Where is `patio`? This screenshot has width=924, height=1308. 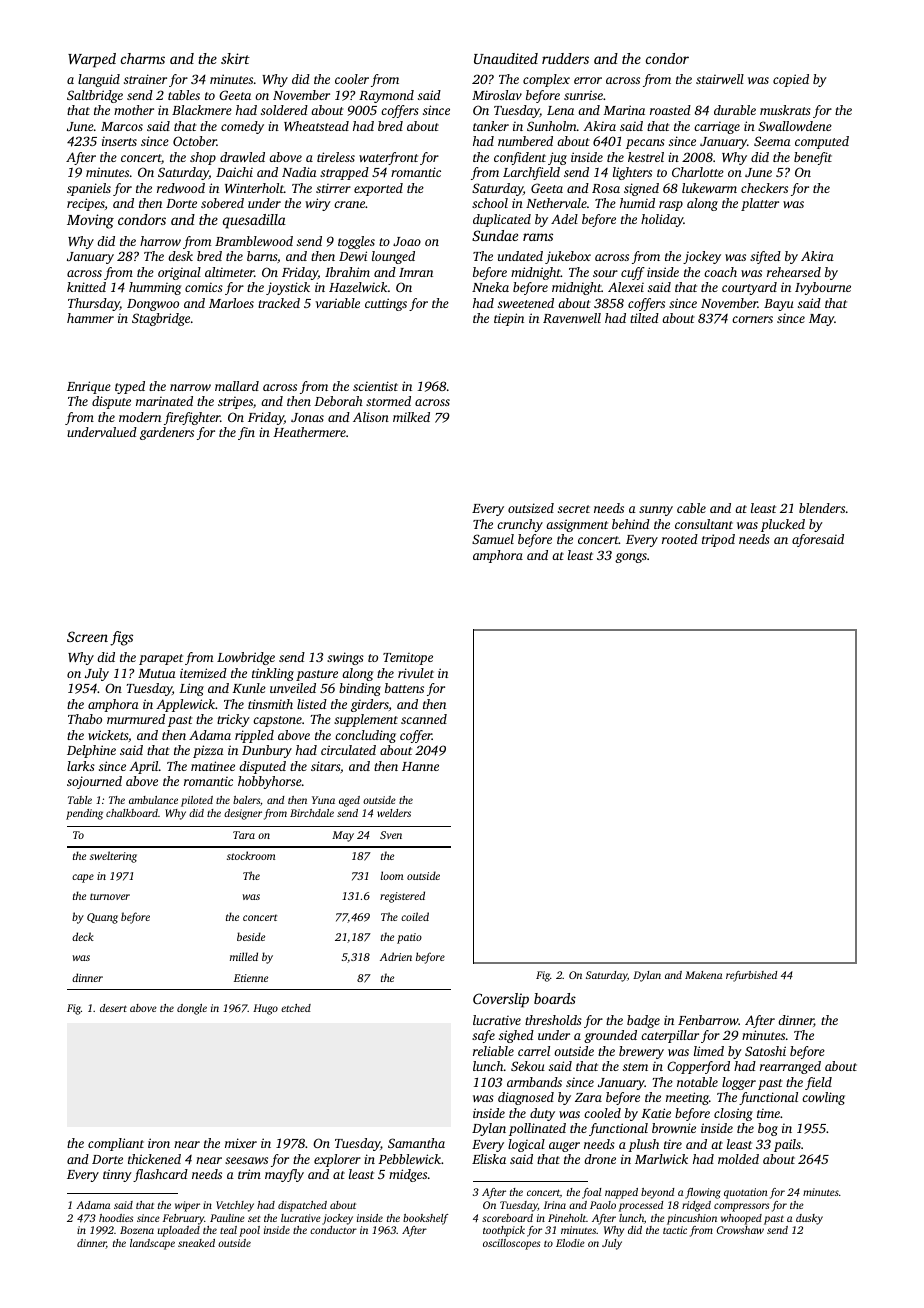 patio is located at coordinates (409, 938).
